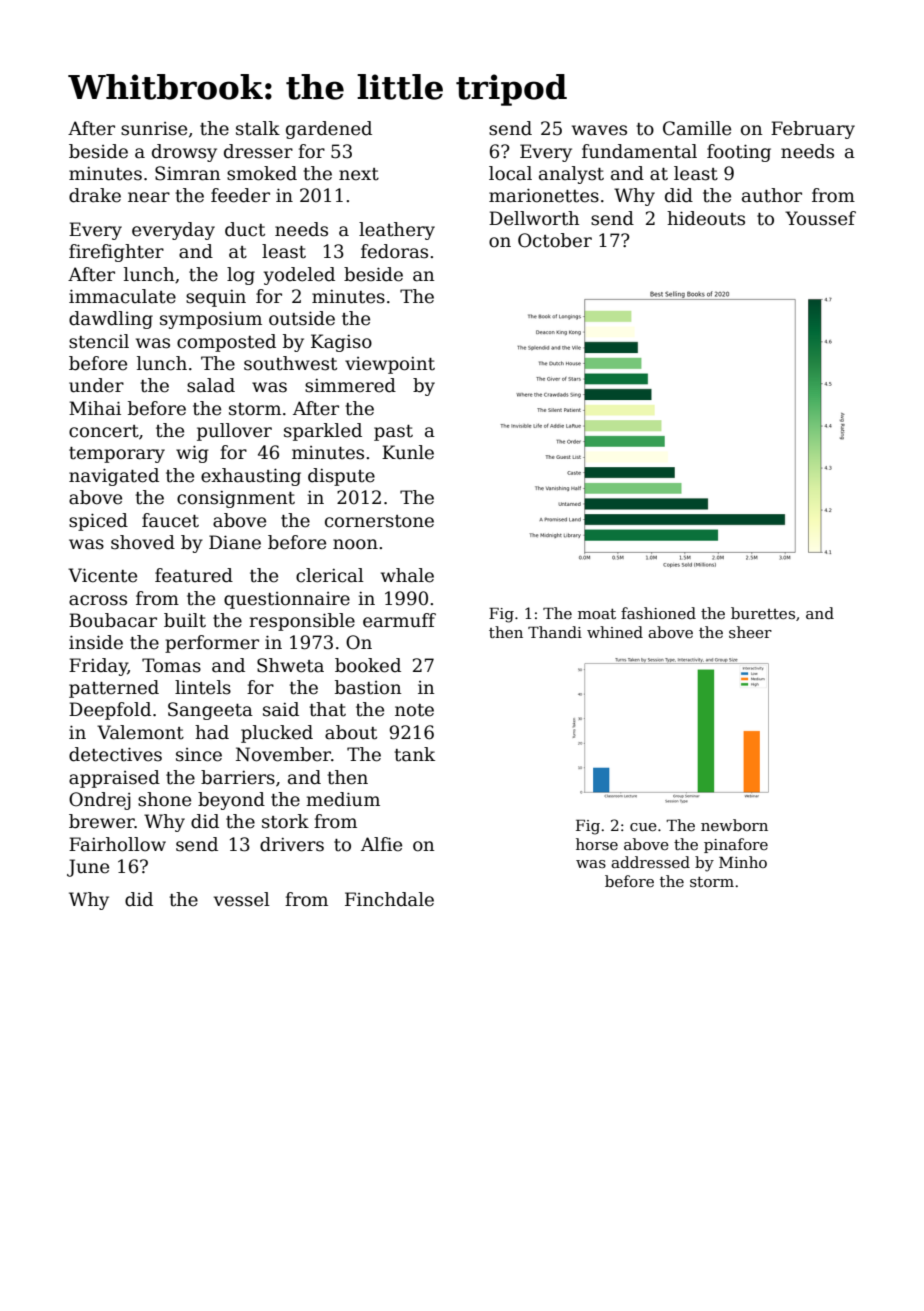 This screenshot has width=924, height=1311. Describe the element at coordinates (341, 343) in the screenshot. I see `Kagiso` at that location.
